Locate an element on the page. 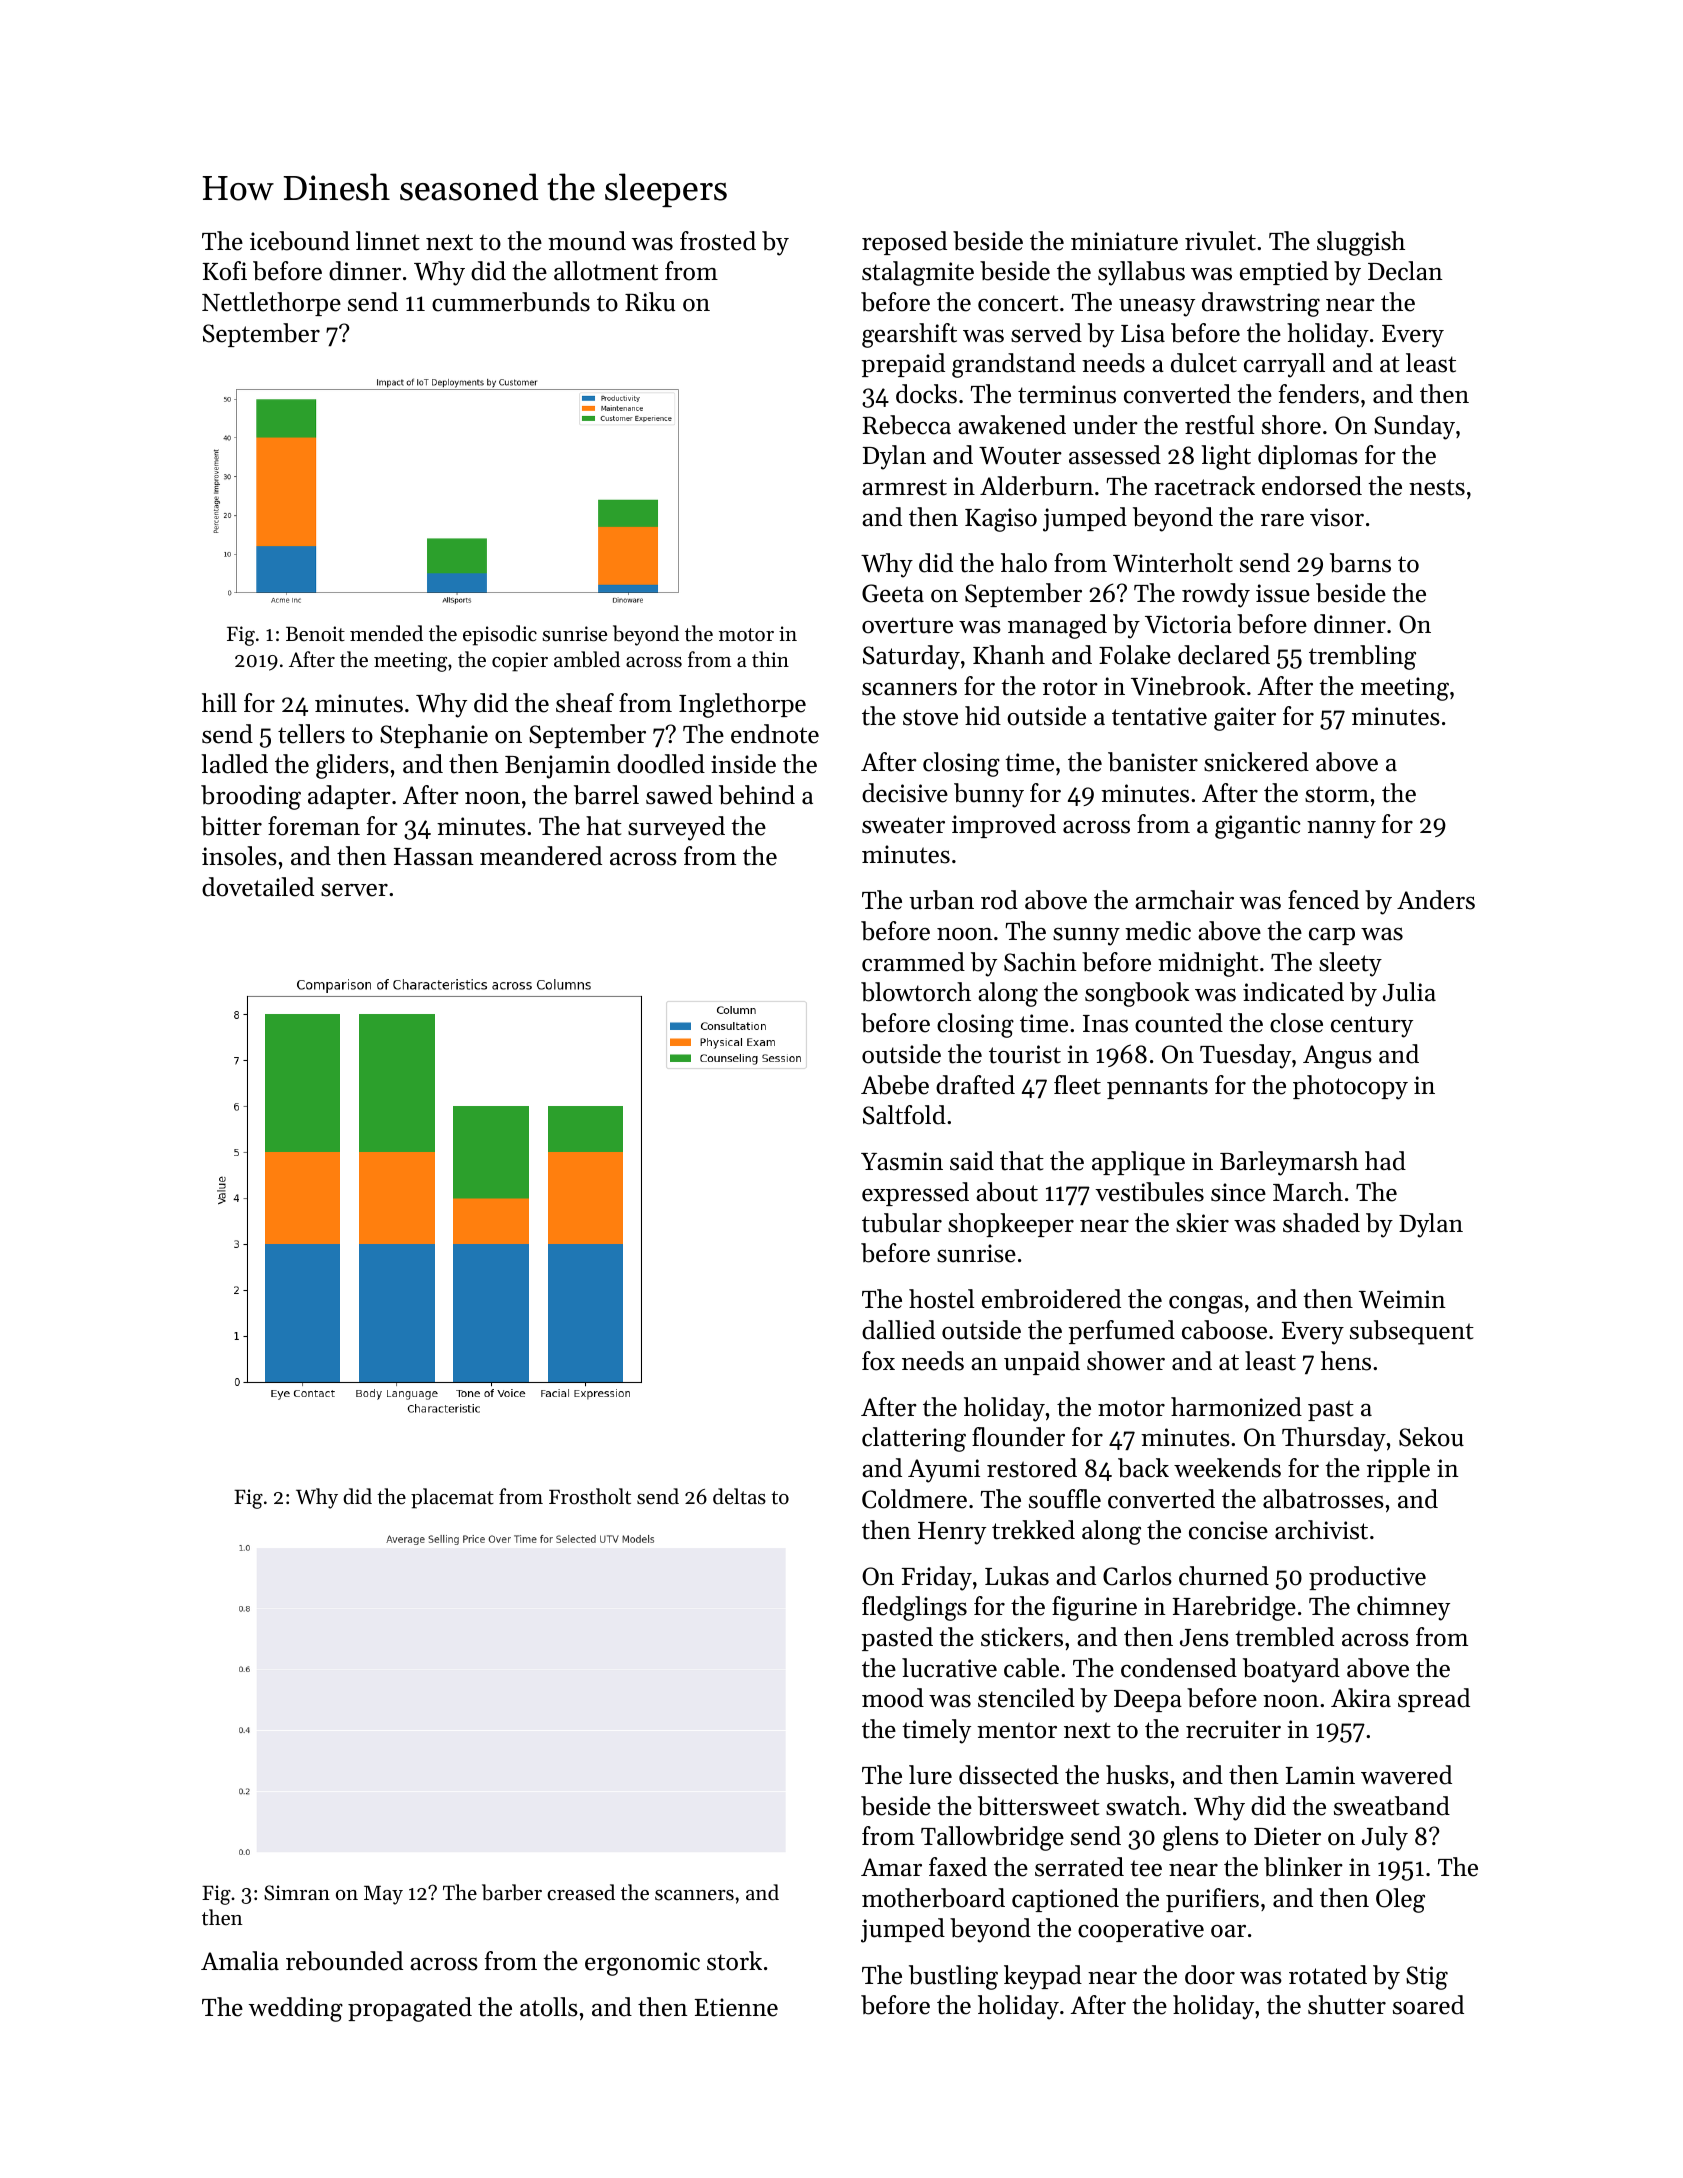  songbook is located at coordinates (1137, 994).
